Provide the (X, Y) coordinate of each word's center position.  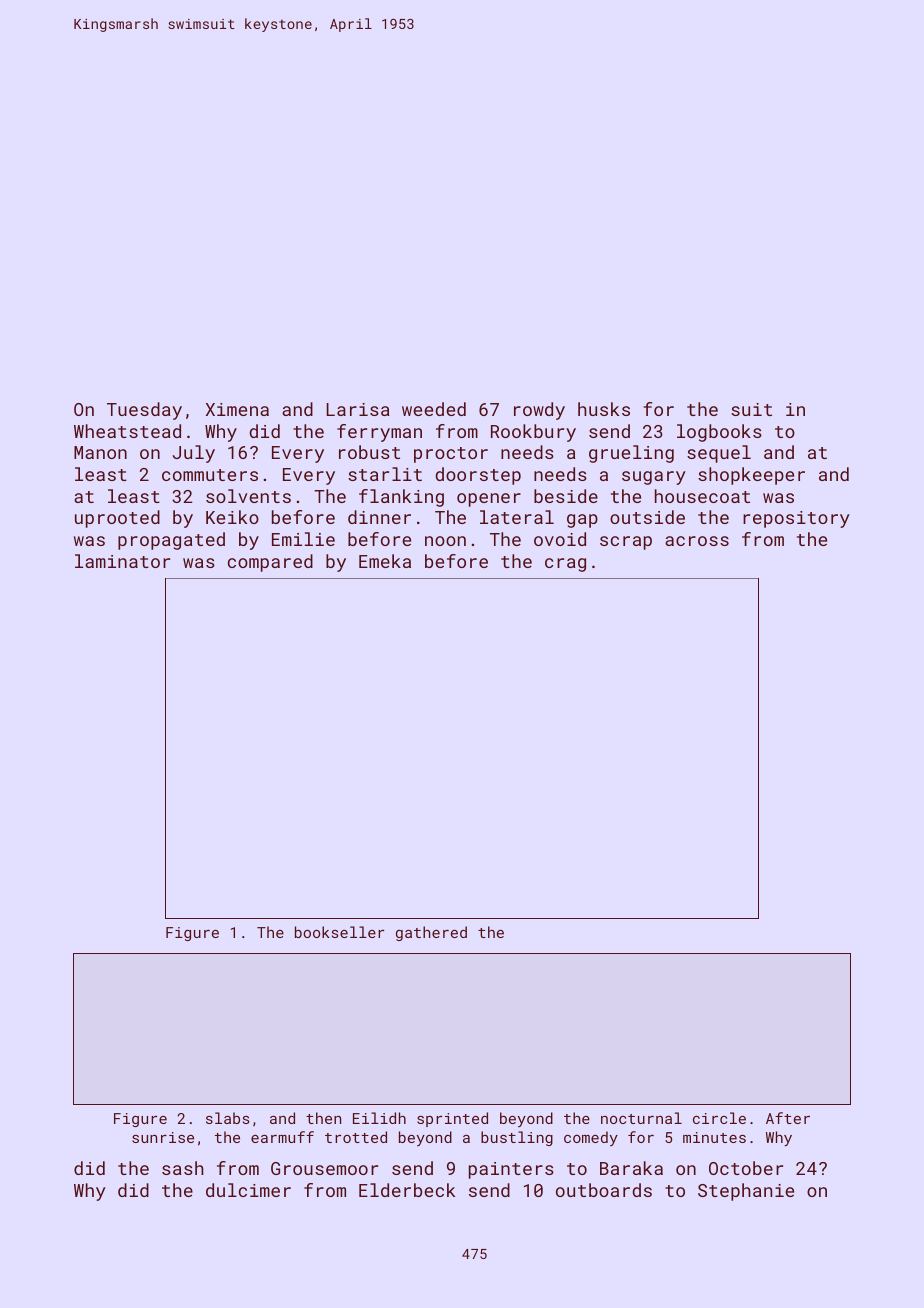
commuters (210, 475)
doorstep (478, 476)
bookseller (339, 932)
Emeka (385, 561)
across (697, 541)
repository (796, 519)
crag (565, 565)
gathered (431, 933)
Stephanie (746, 1192)
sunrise (163, 1137)
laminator (122, 561)
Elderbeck (407, 1190)
